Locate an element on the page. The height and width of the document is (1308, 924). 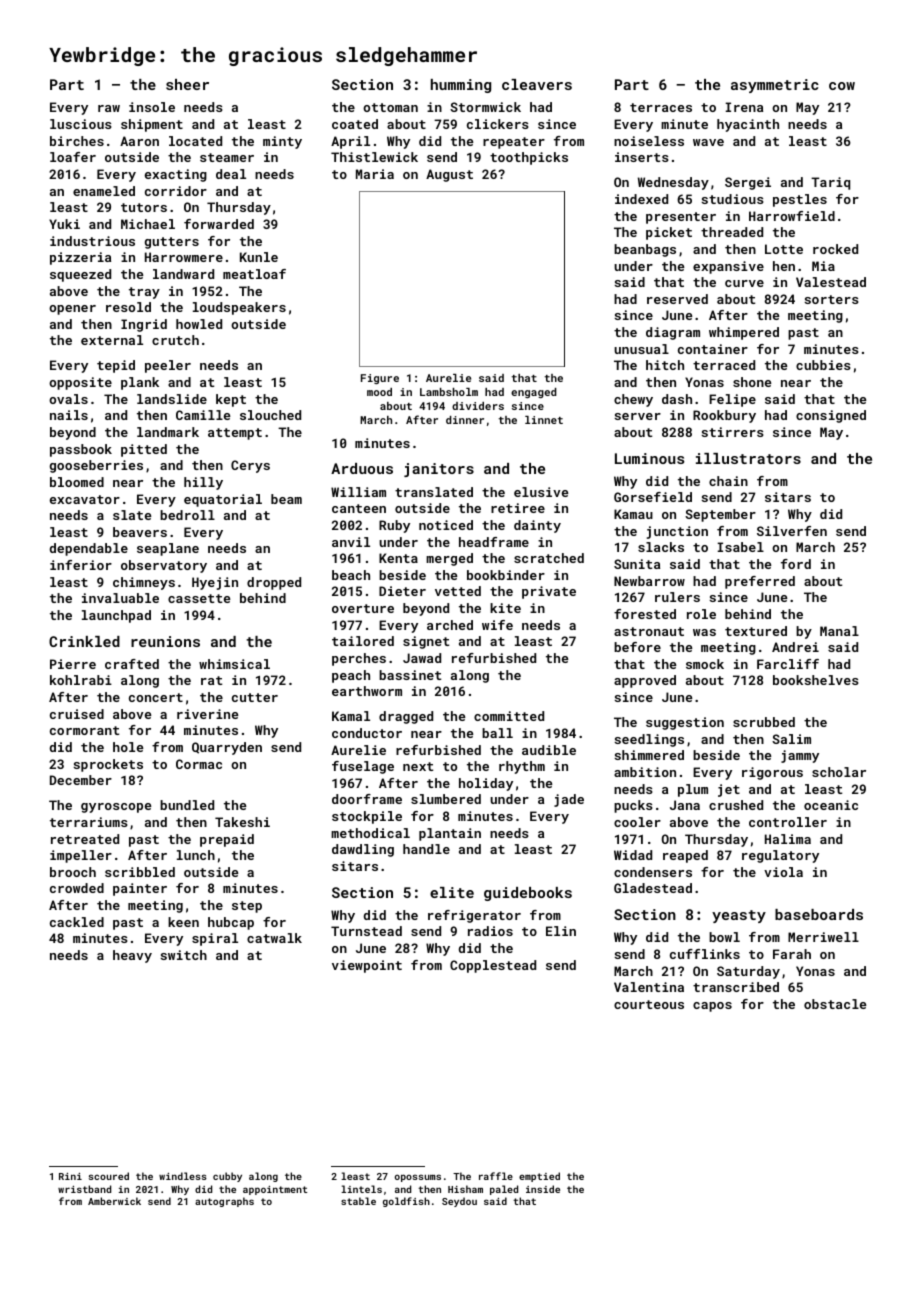
Lambsholm is located at coordinates (449, 392).
